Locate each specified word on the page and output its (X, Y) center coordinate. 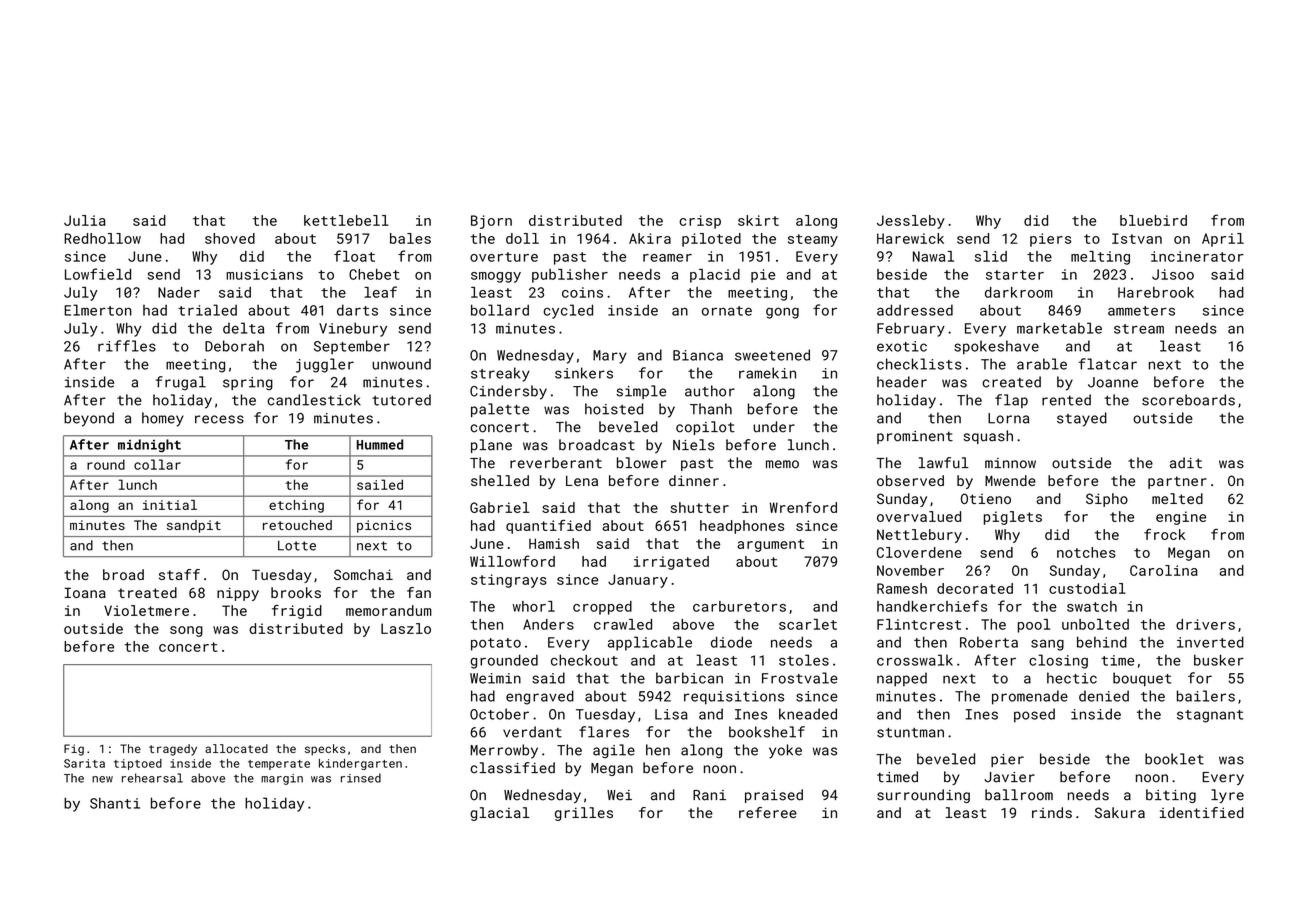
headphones (742, 527)
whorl (534, 606)
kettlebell (346, 220)
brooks (296, 592)
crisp (700, 222)
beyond (89, 419)
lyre (1227, 796)
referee (768, 812)
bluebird (1153, 220)
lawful (944, 463)
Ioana (85, 592)
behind (1102, 642)
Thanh (711, 409)
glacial (500, 814)
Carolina (1164, 570)
